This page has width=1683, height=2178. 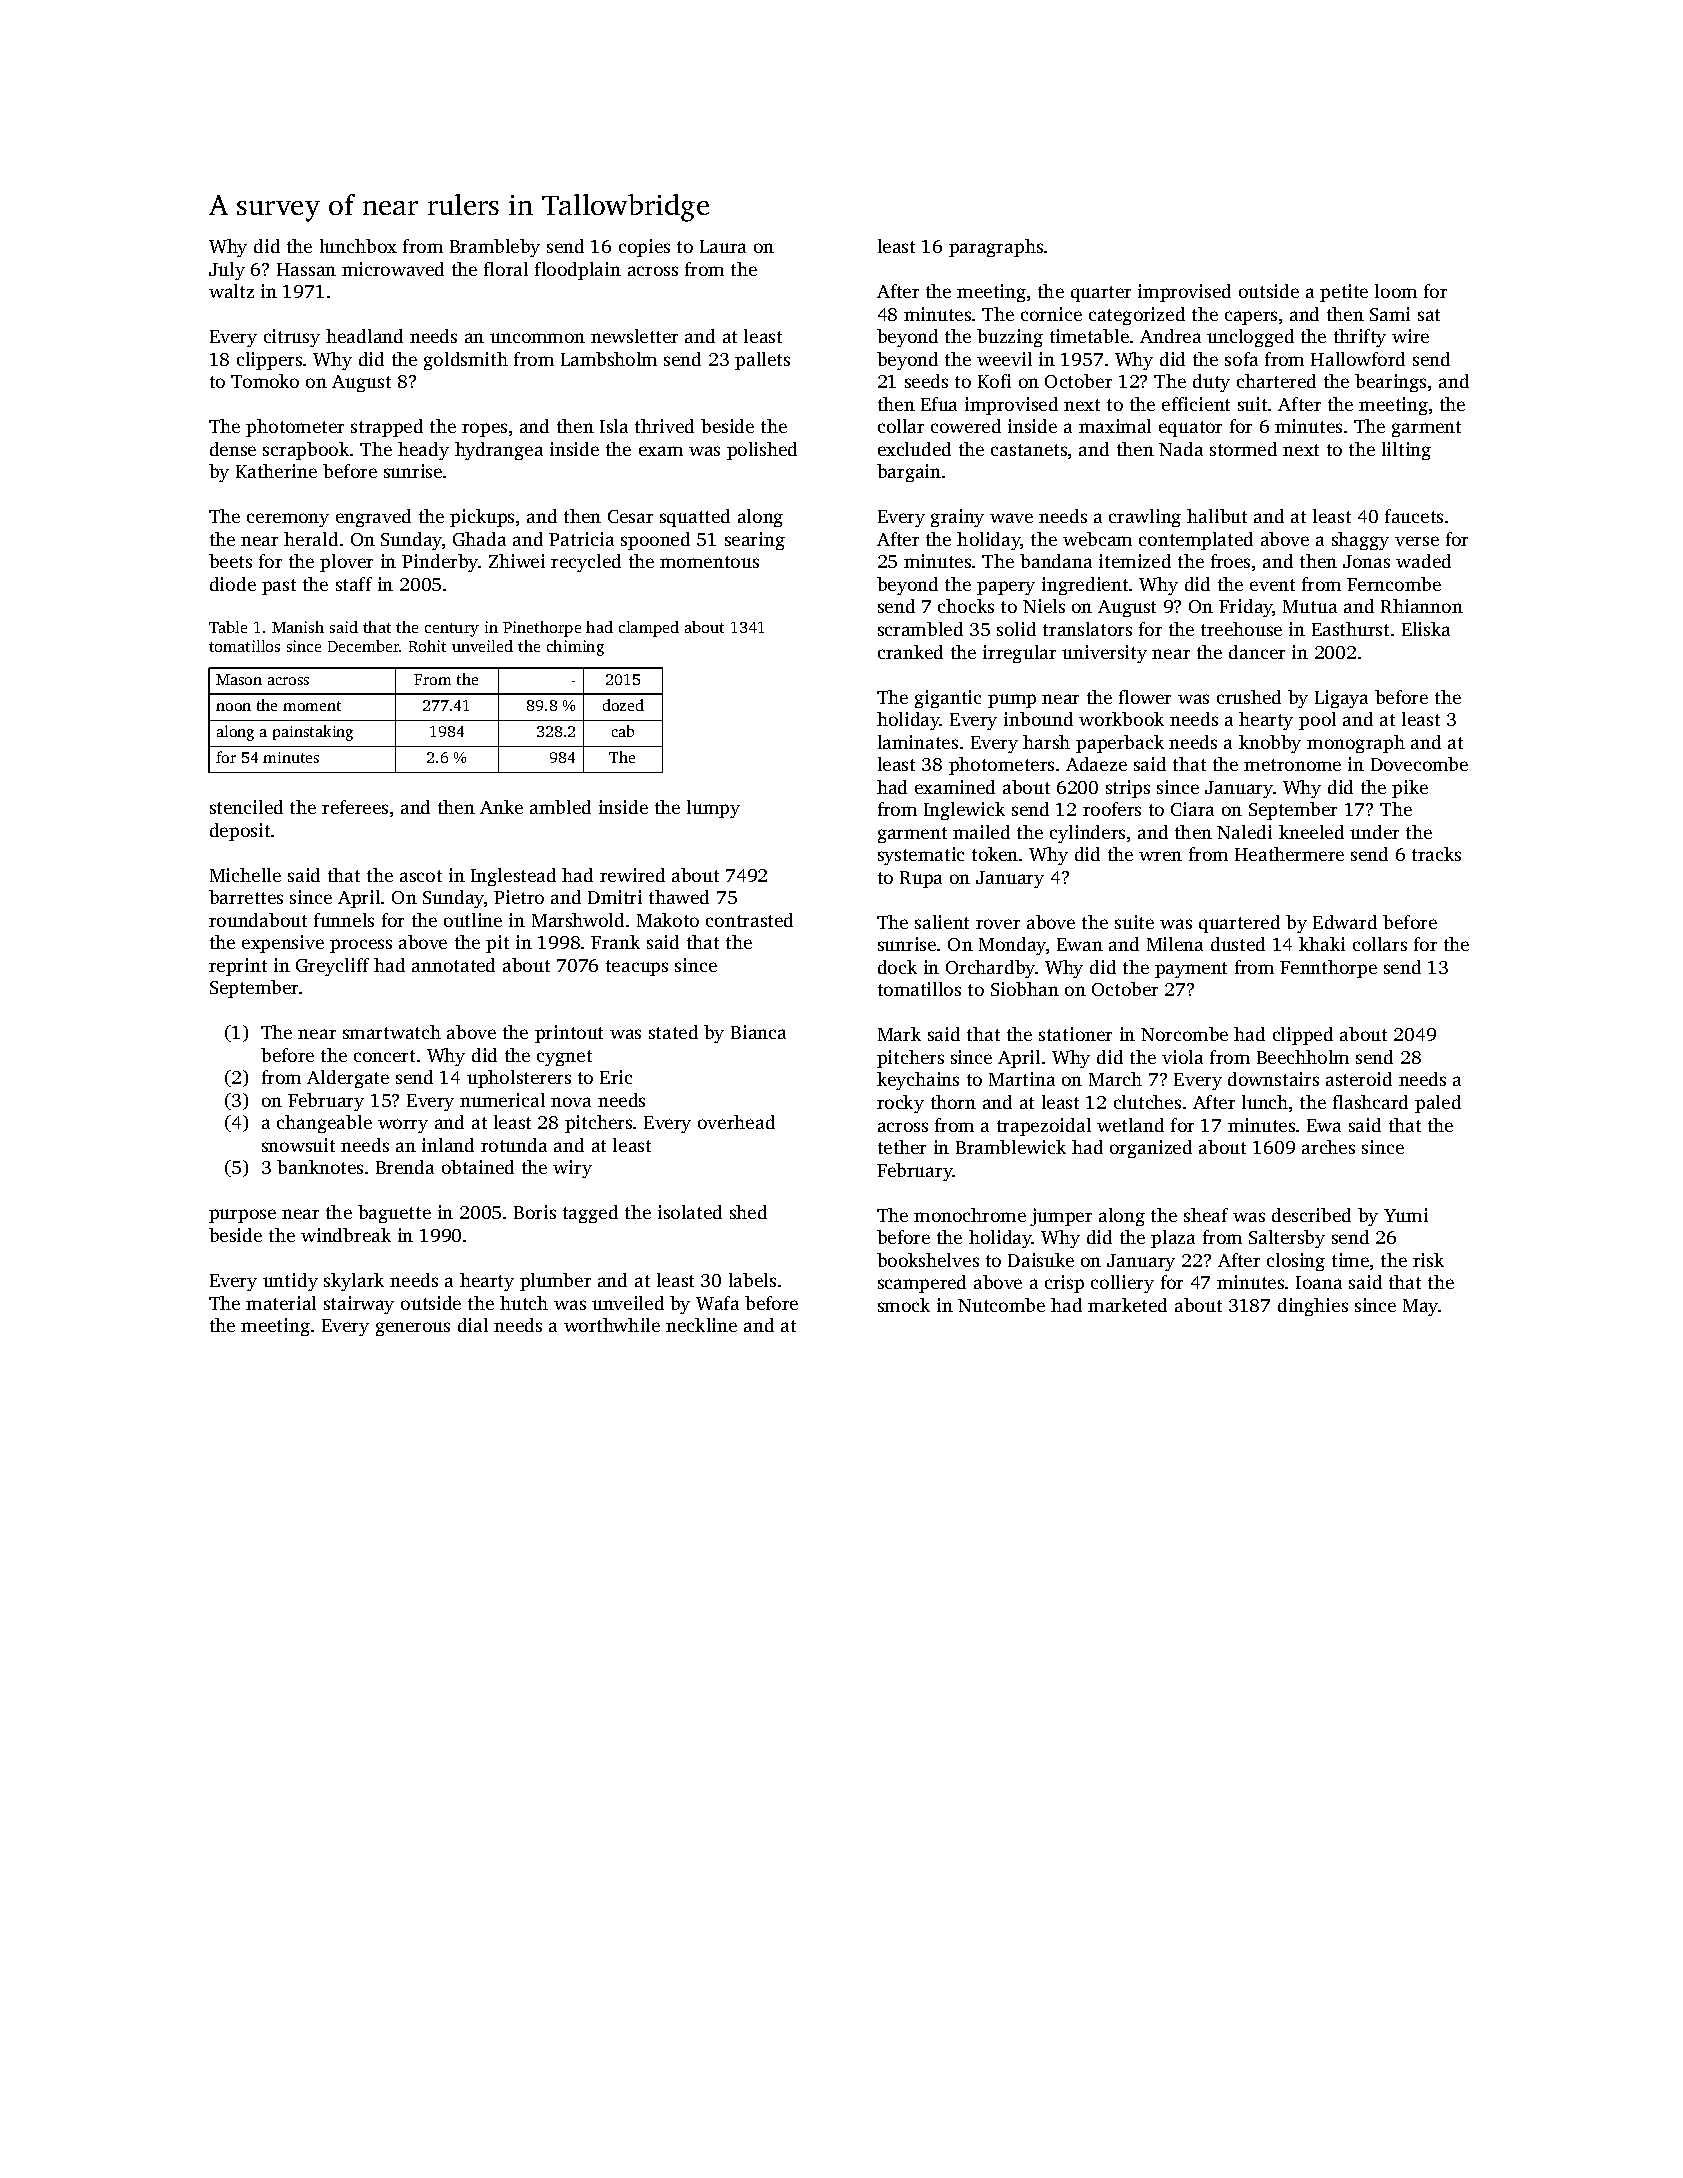 What do you see at coordinates (394, 1214) in the page?
I see `baguette` at bounding box center [394, 1214].
